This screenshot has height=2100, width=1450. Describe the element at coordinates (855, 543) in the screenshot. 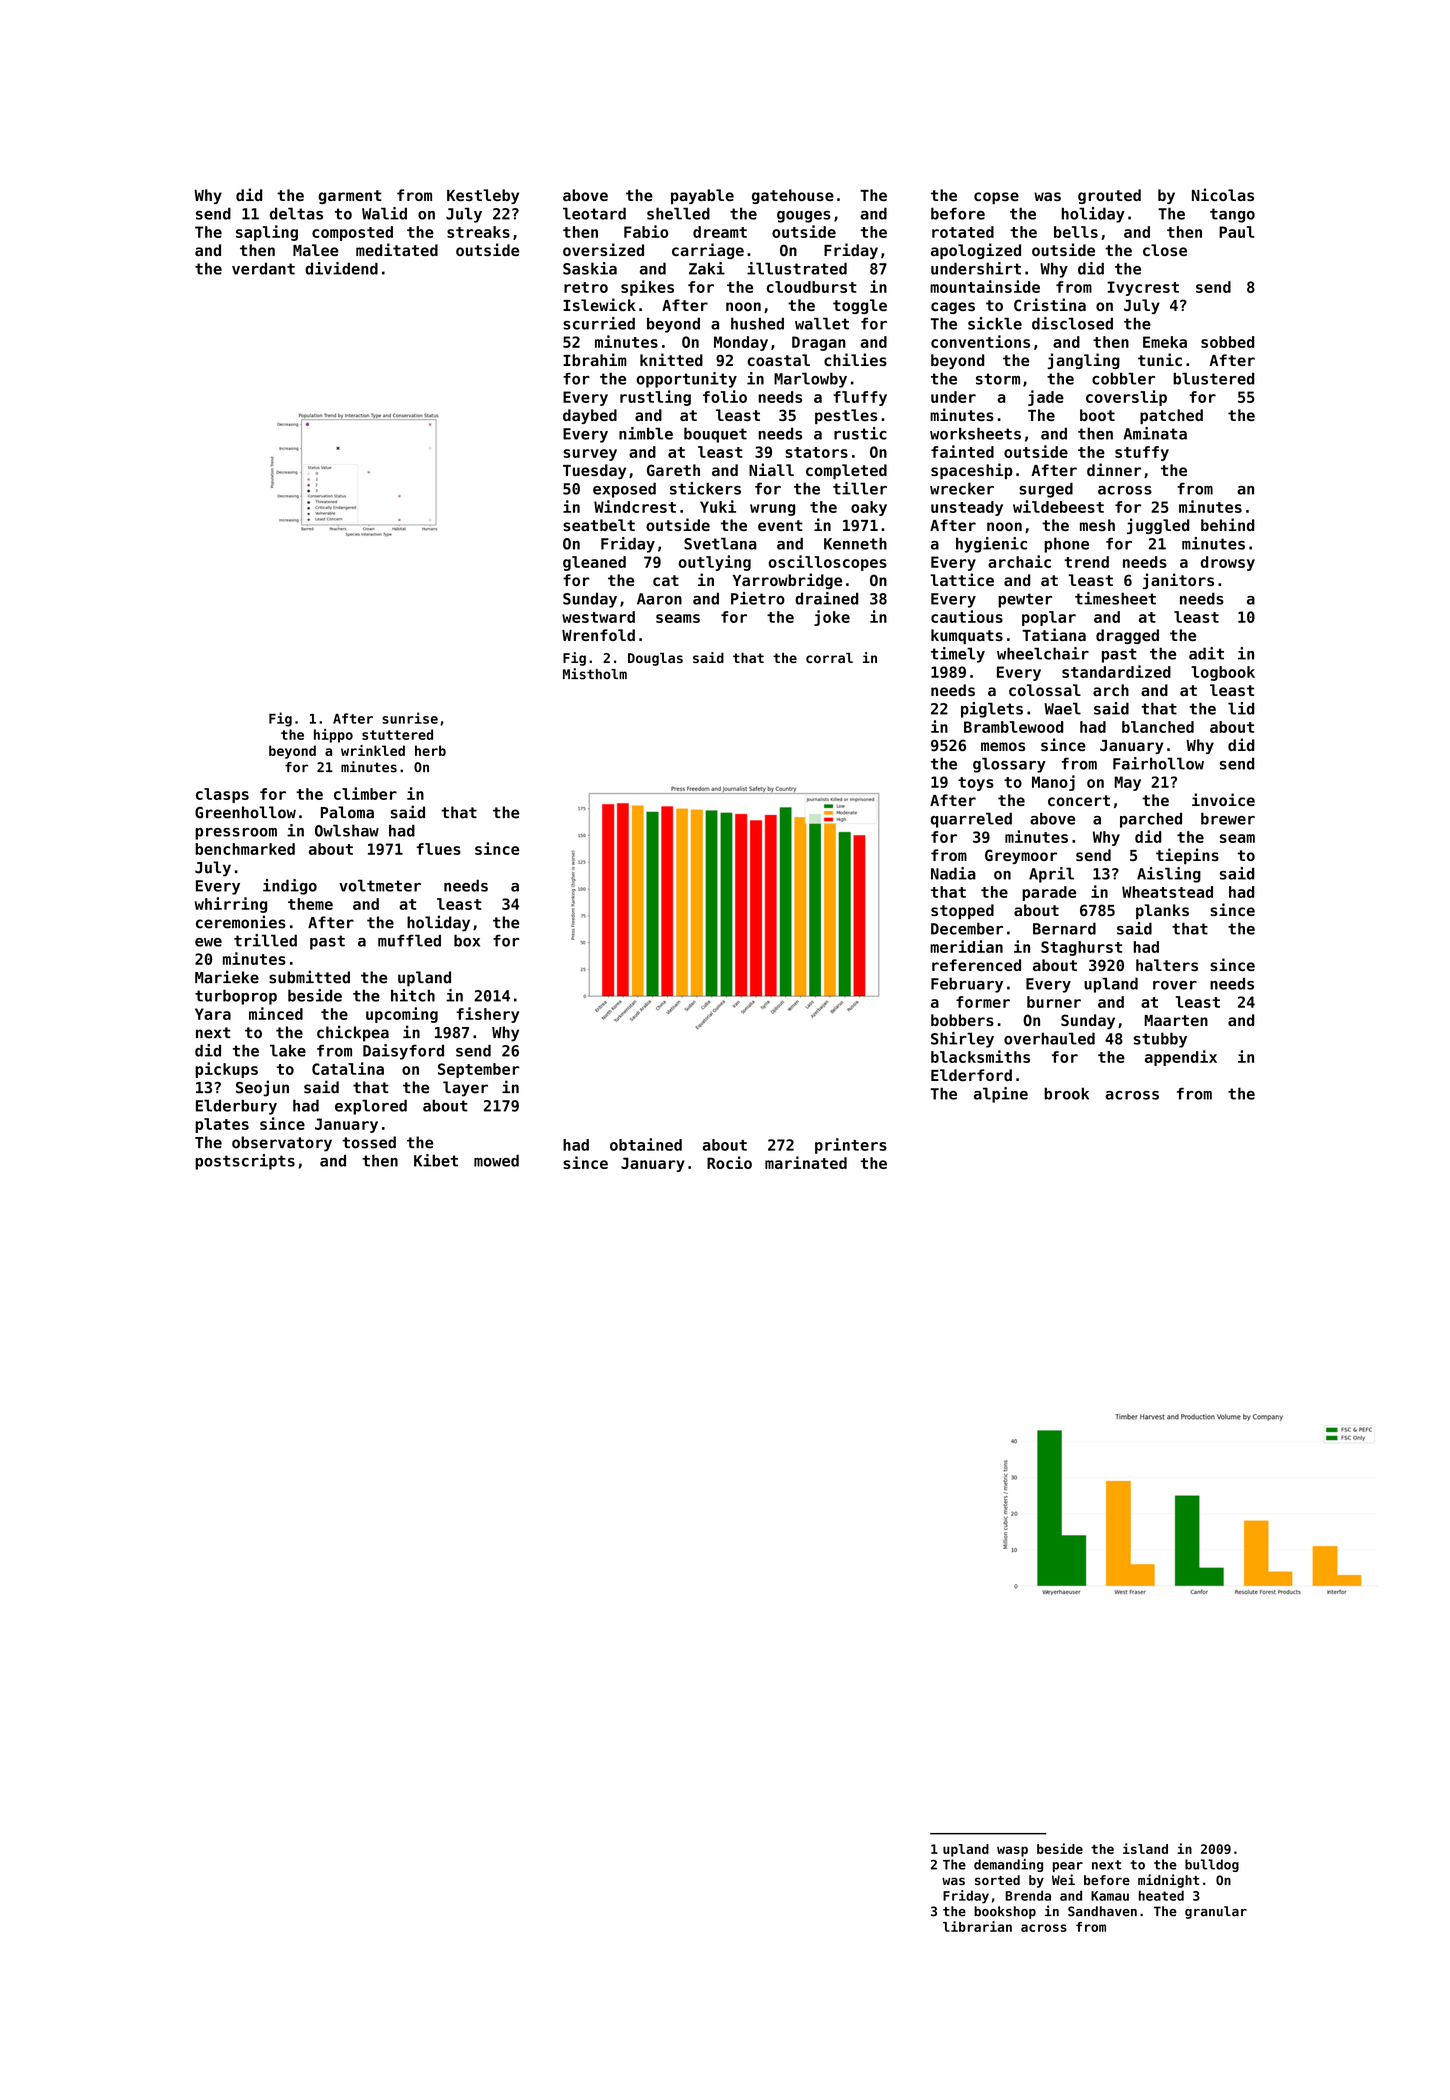

I see `Kenneth` at that location.
